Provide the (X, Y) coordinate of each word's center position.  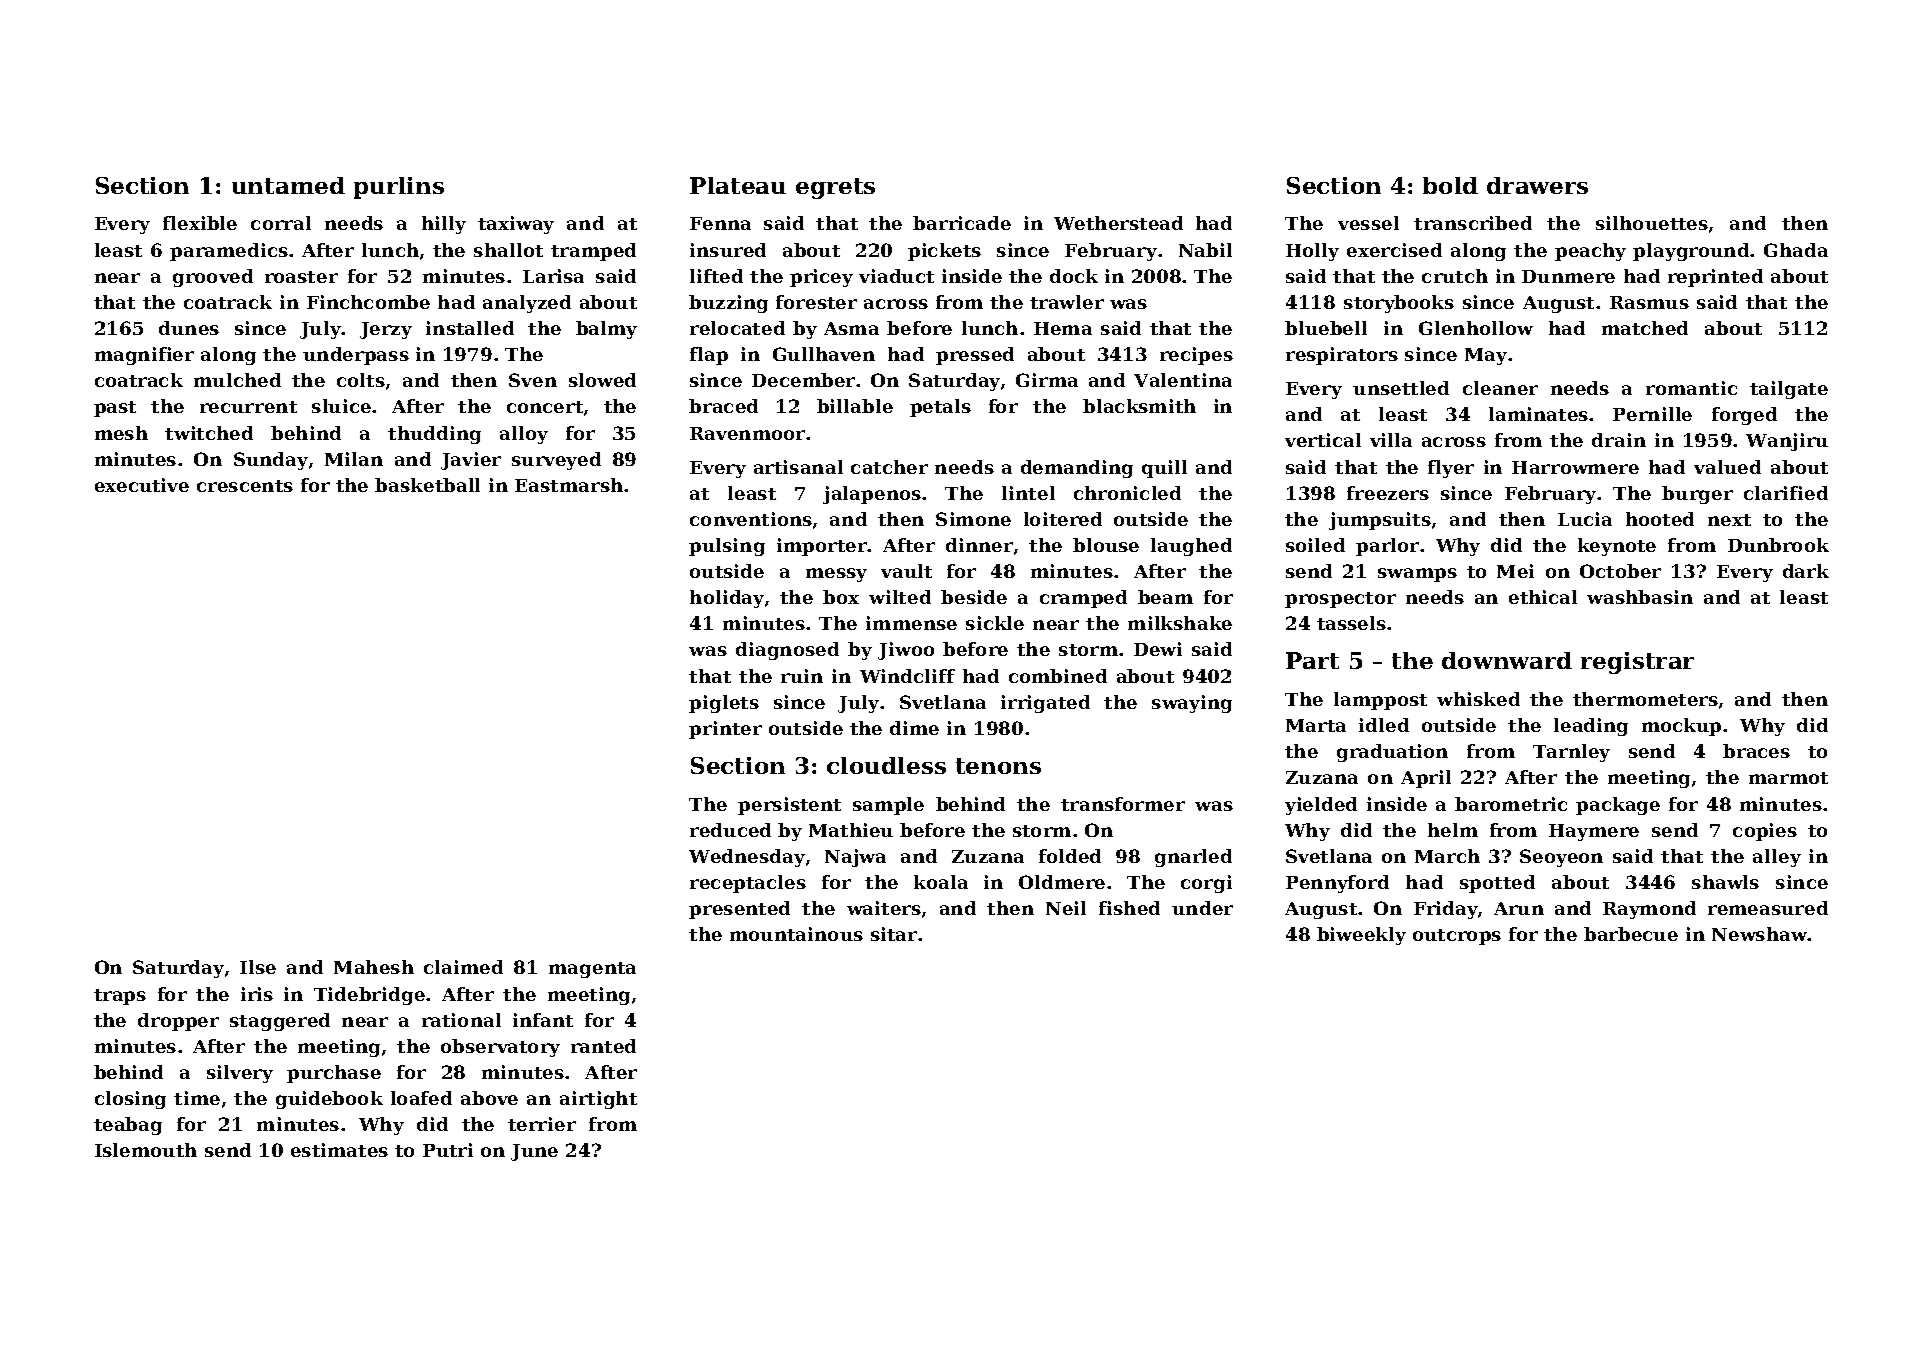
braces (1756, 751)
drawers (1537, 185)
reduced (730, 830)
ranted (603, 1046)
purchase (334, 1074)
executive (142, 485)
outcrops (1457, 937)
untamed (288, 185)
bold (1450, 185)
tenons (998, 766)
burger (1697, 495)
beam (1165, 597)
